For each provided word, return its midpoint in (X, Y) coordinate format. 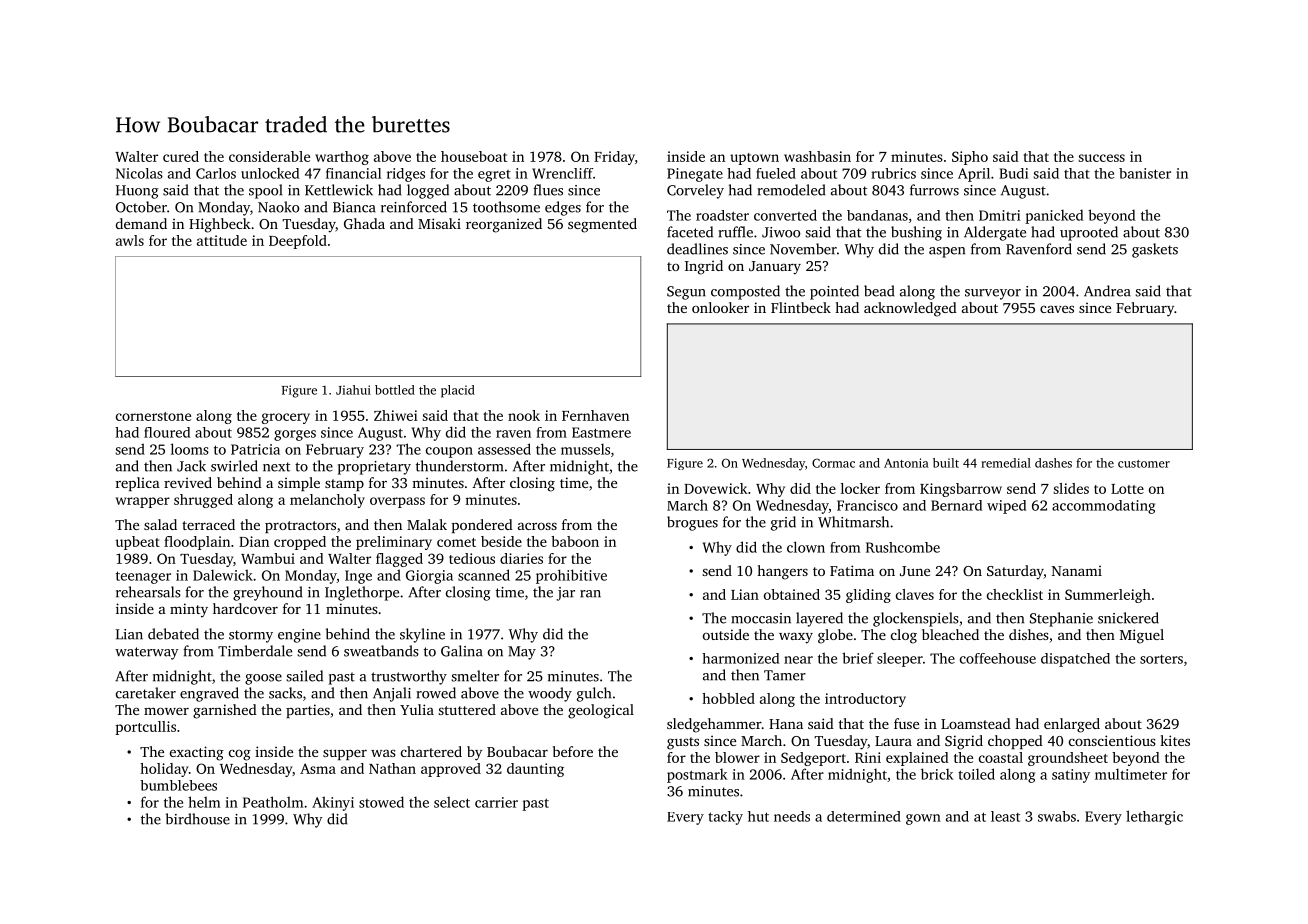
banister (1145, 173)
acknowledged (910, 309)
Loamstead (976, 723)
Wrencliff (562, 173)
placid (458, 391)
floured (167, 432)
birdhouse (198, 819)
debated (173, 634)
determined (864, 816)
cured (181, 156)
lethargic (1154, 817)
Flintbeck (801, 307)
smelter (475, 676)
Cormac (833, 463)
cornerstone (153, 416)
